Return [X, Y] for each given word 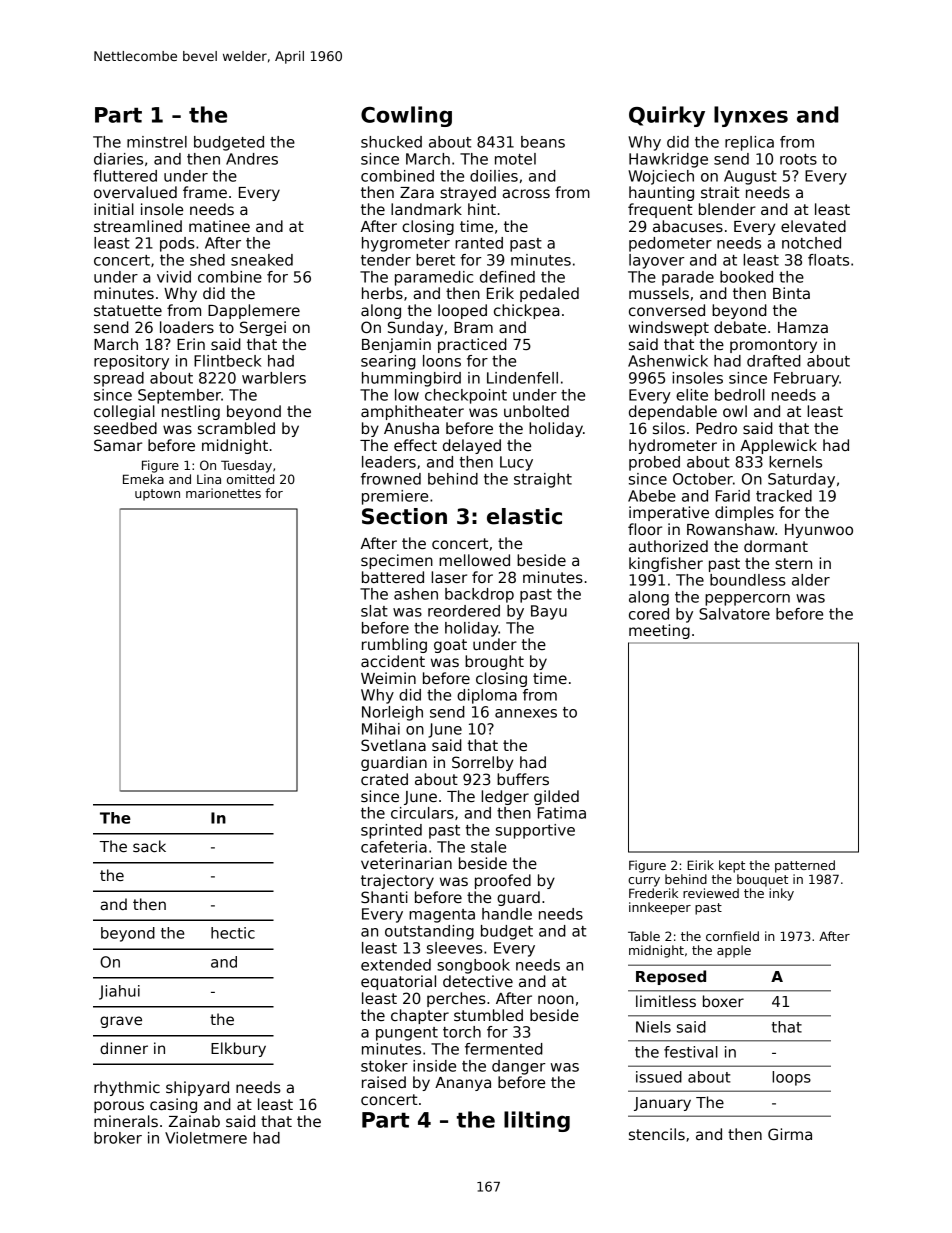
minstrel [157, 142]
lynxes [751, 116]
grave [121, 1022]
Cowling [406, 116]
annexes [526, 713]
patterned [805, 866]
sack [149, 846]
